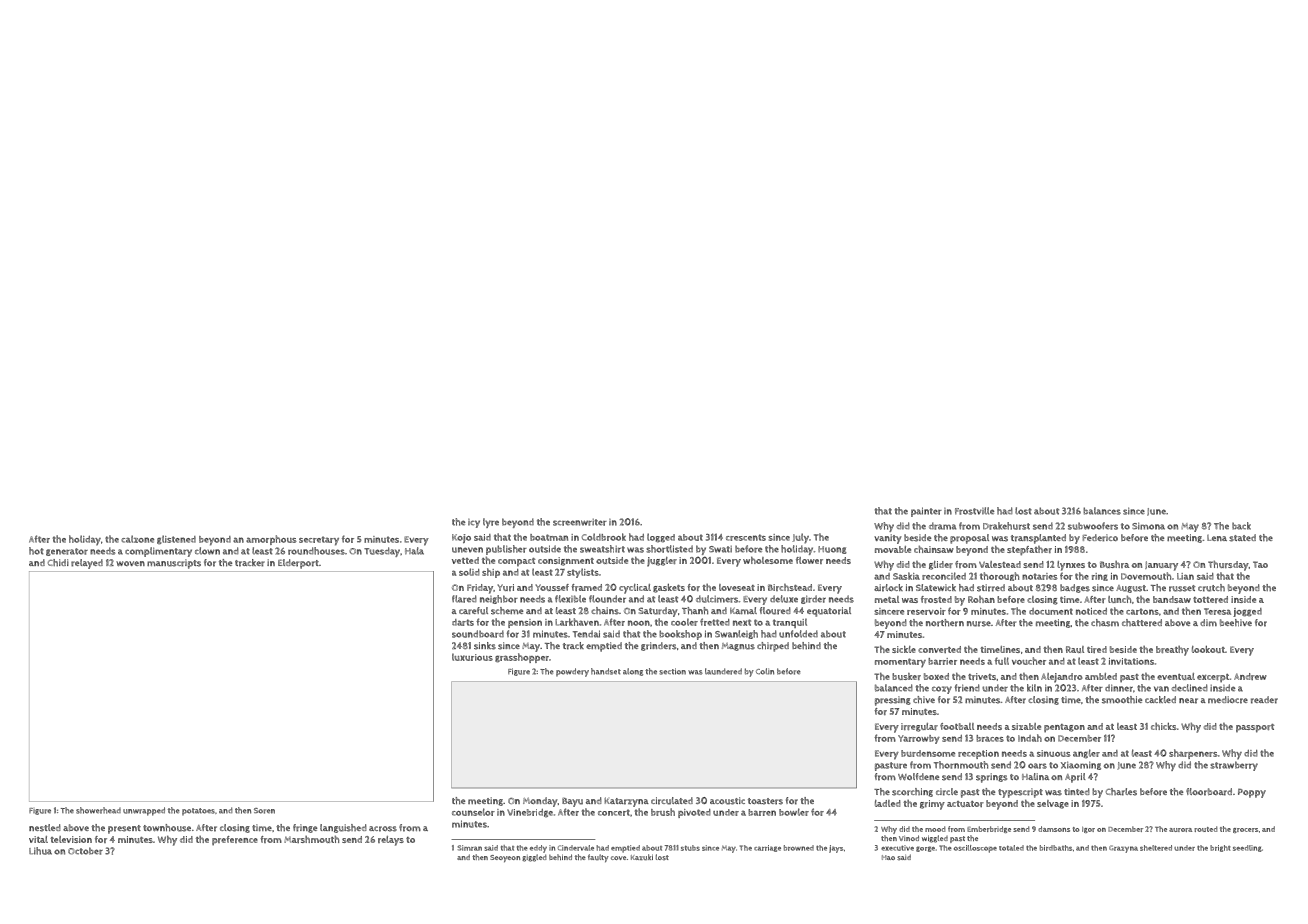  Describe the element at coordinates (1102, 511) in the screenshot. I see `balances` at that location.
